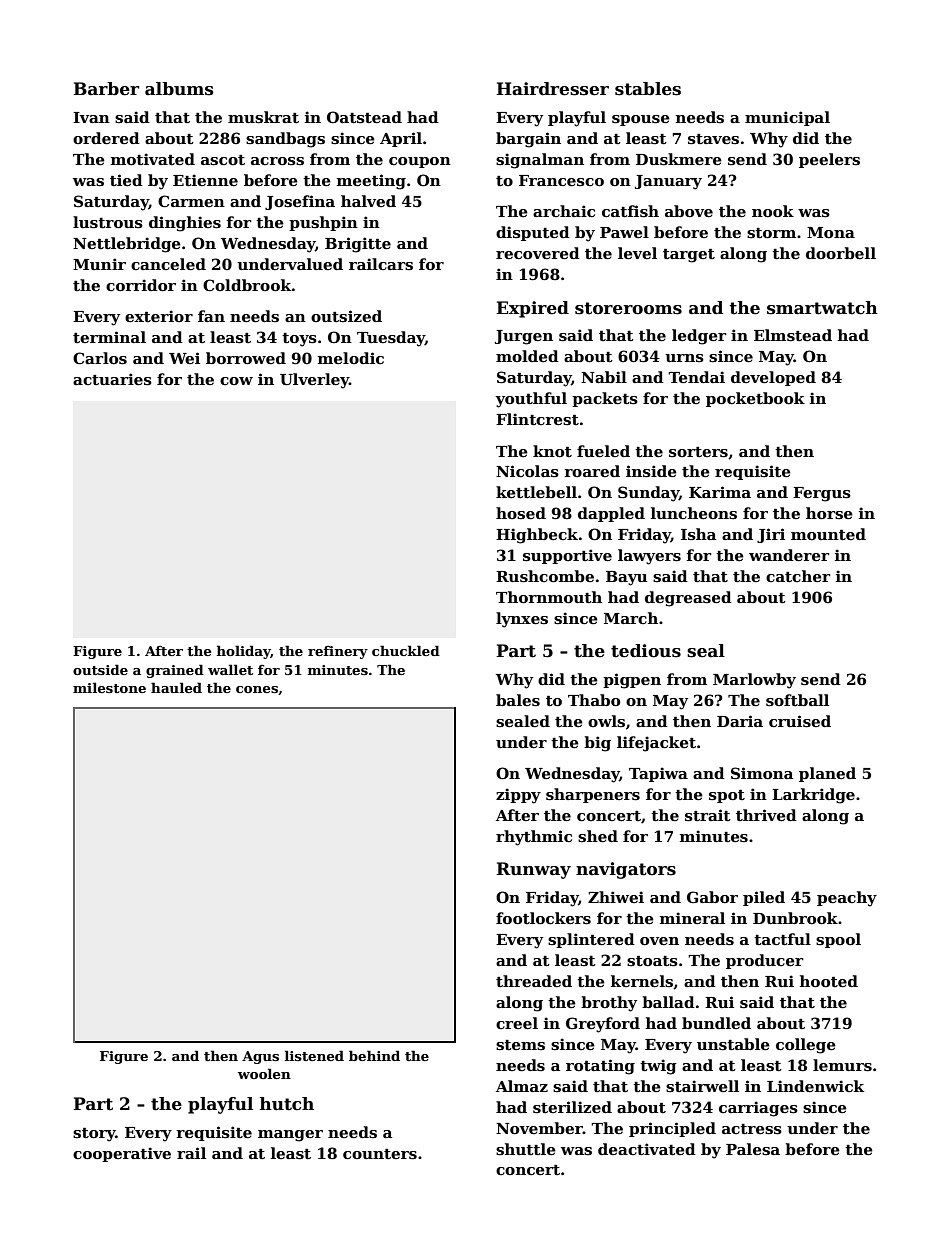  I want to click on cooperative, so click(122, 1154).
